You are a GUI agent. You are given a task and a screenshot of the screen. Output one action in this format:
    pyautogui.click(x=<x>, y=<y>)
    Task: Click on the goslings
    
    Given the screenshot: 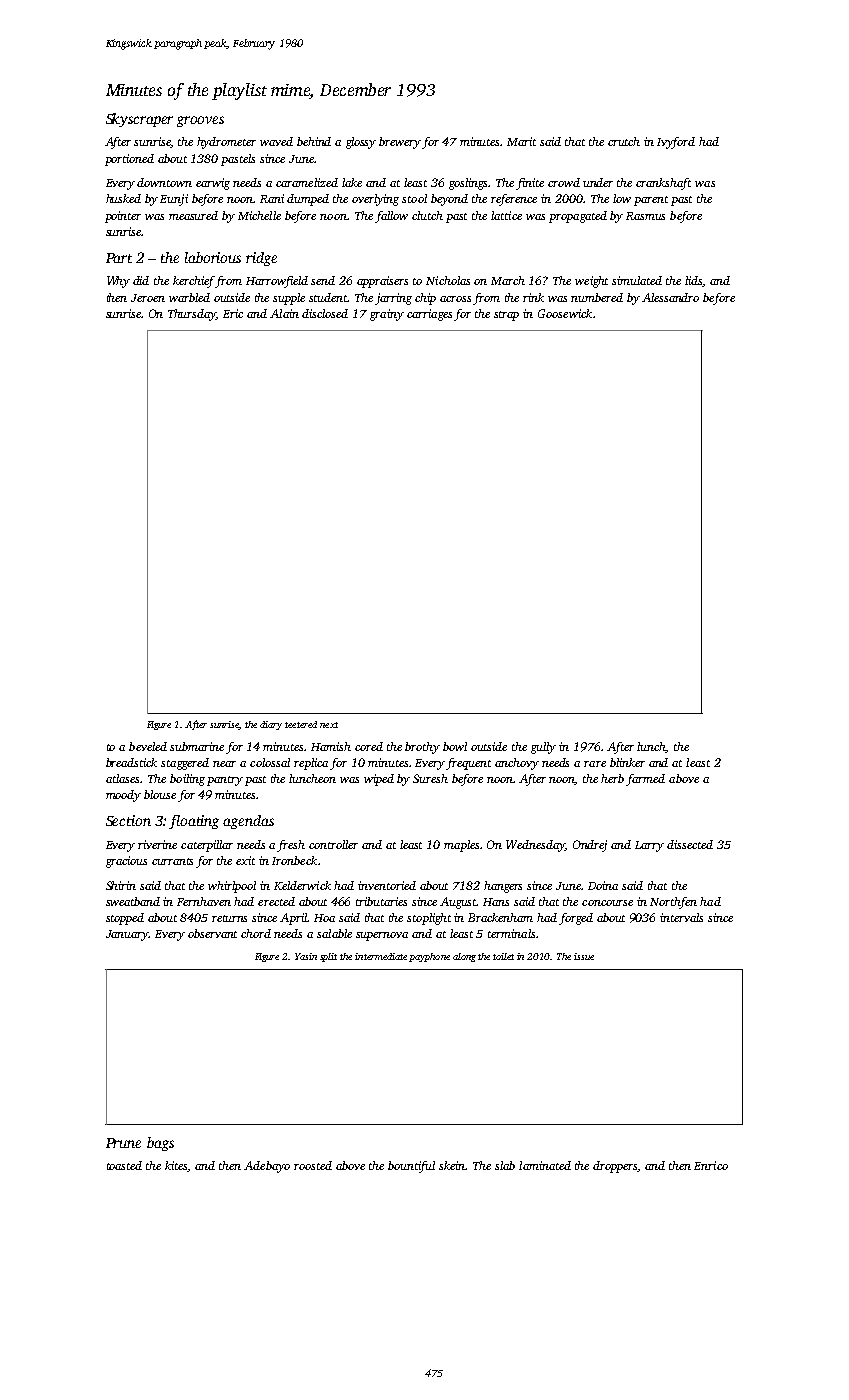 What is the action you would take?
    pyautogui.click(x=469, y=184)
